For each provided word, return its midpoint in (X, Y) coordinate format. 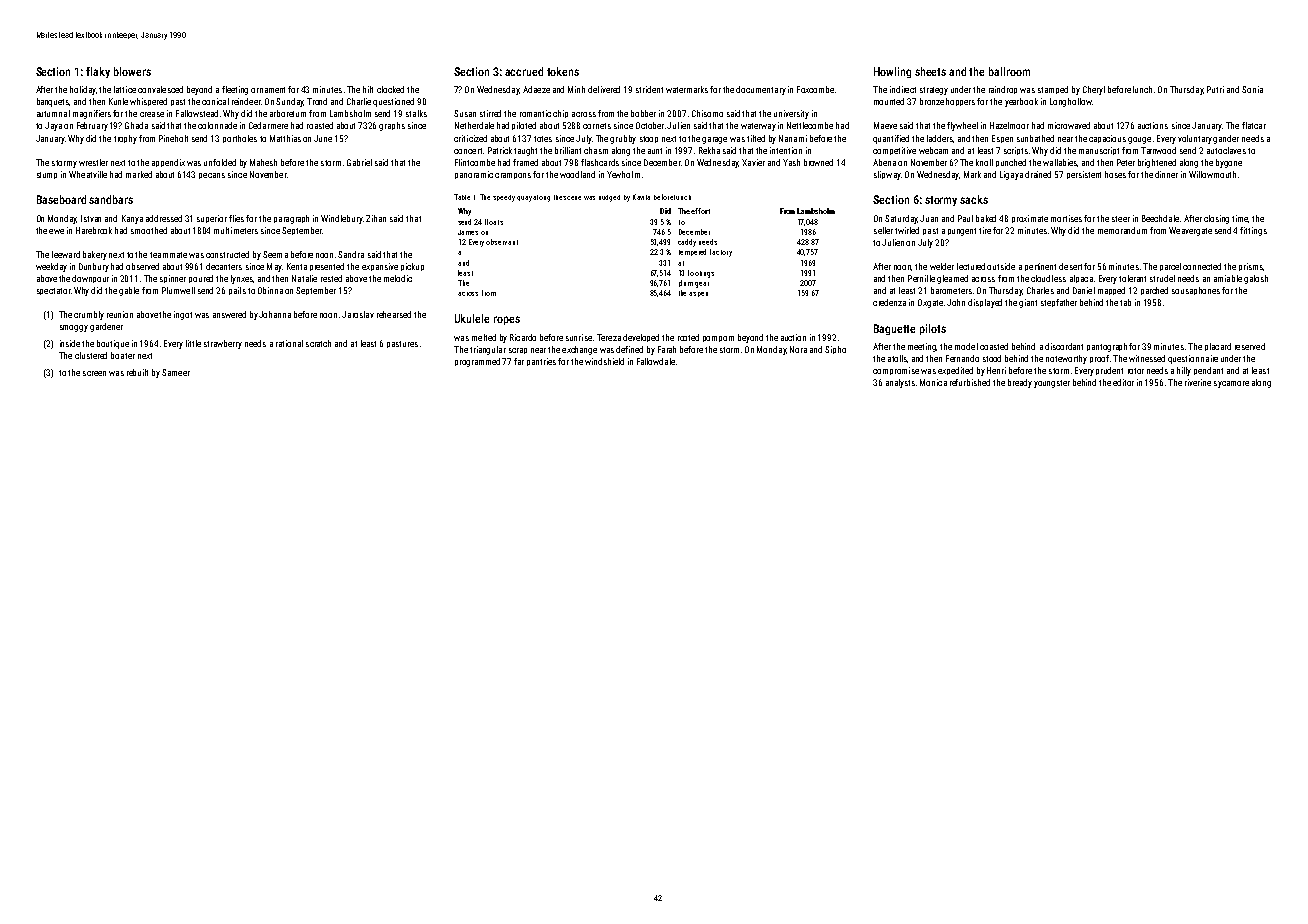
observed (142, 266)
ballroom (1009, 71)
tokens (563, 71)
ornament (268, 90)
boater (123, 355)
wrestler (93, 162)
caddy (687, 243)
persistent (1084, 175)
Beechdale (1160, 218)
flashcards (600, 162)
